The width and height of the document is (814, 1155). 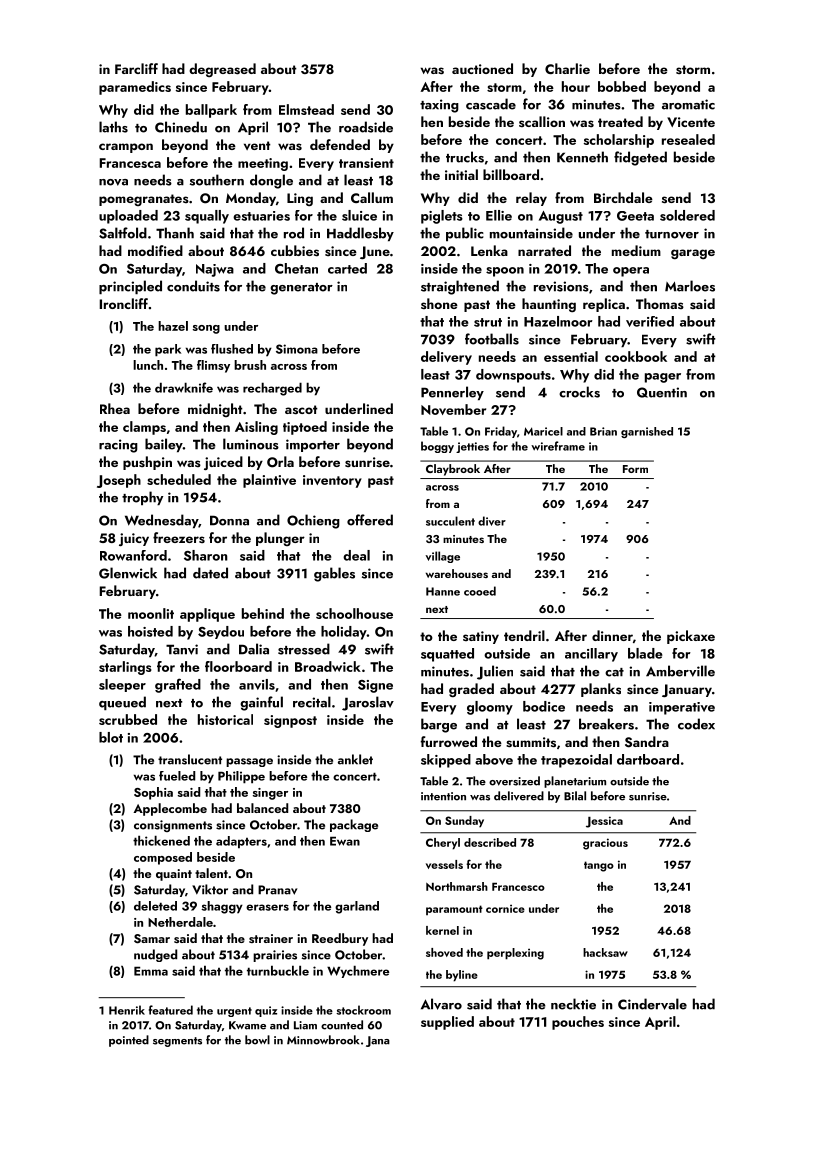 I want to click on June, so click(x=375, y=252).
